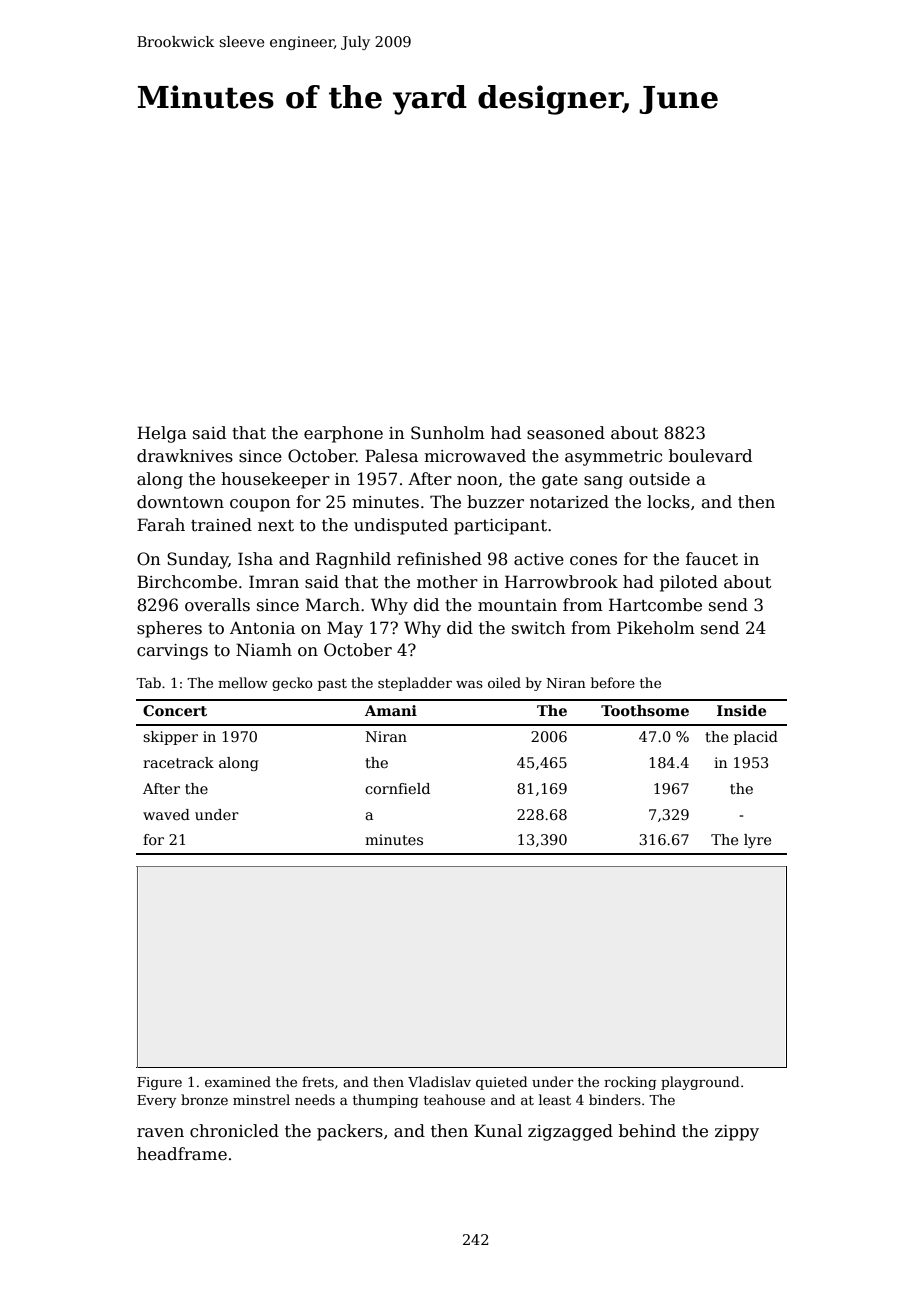  Describe the element at coordinates (439, 1081) in the screenshot. I see `Vladislav` at that location.
